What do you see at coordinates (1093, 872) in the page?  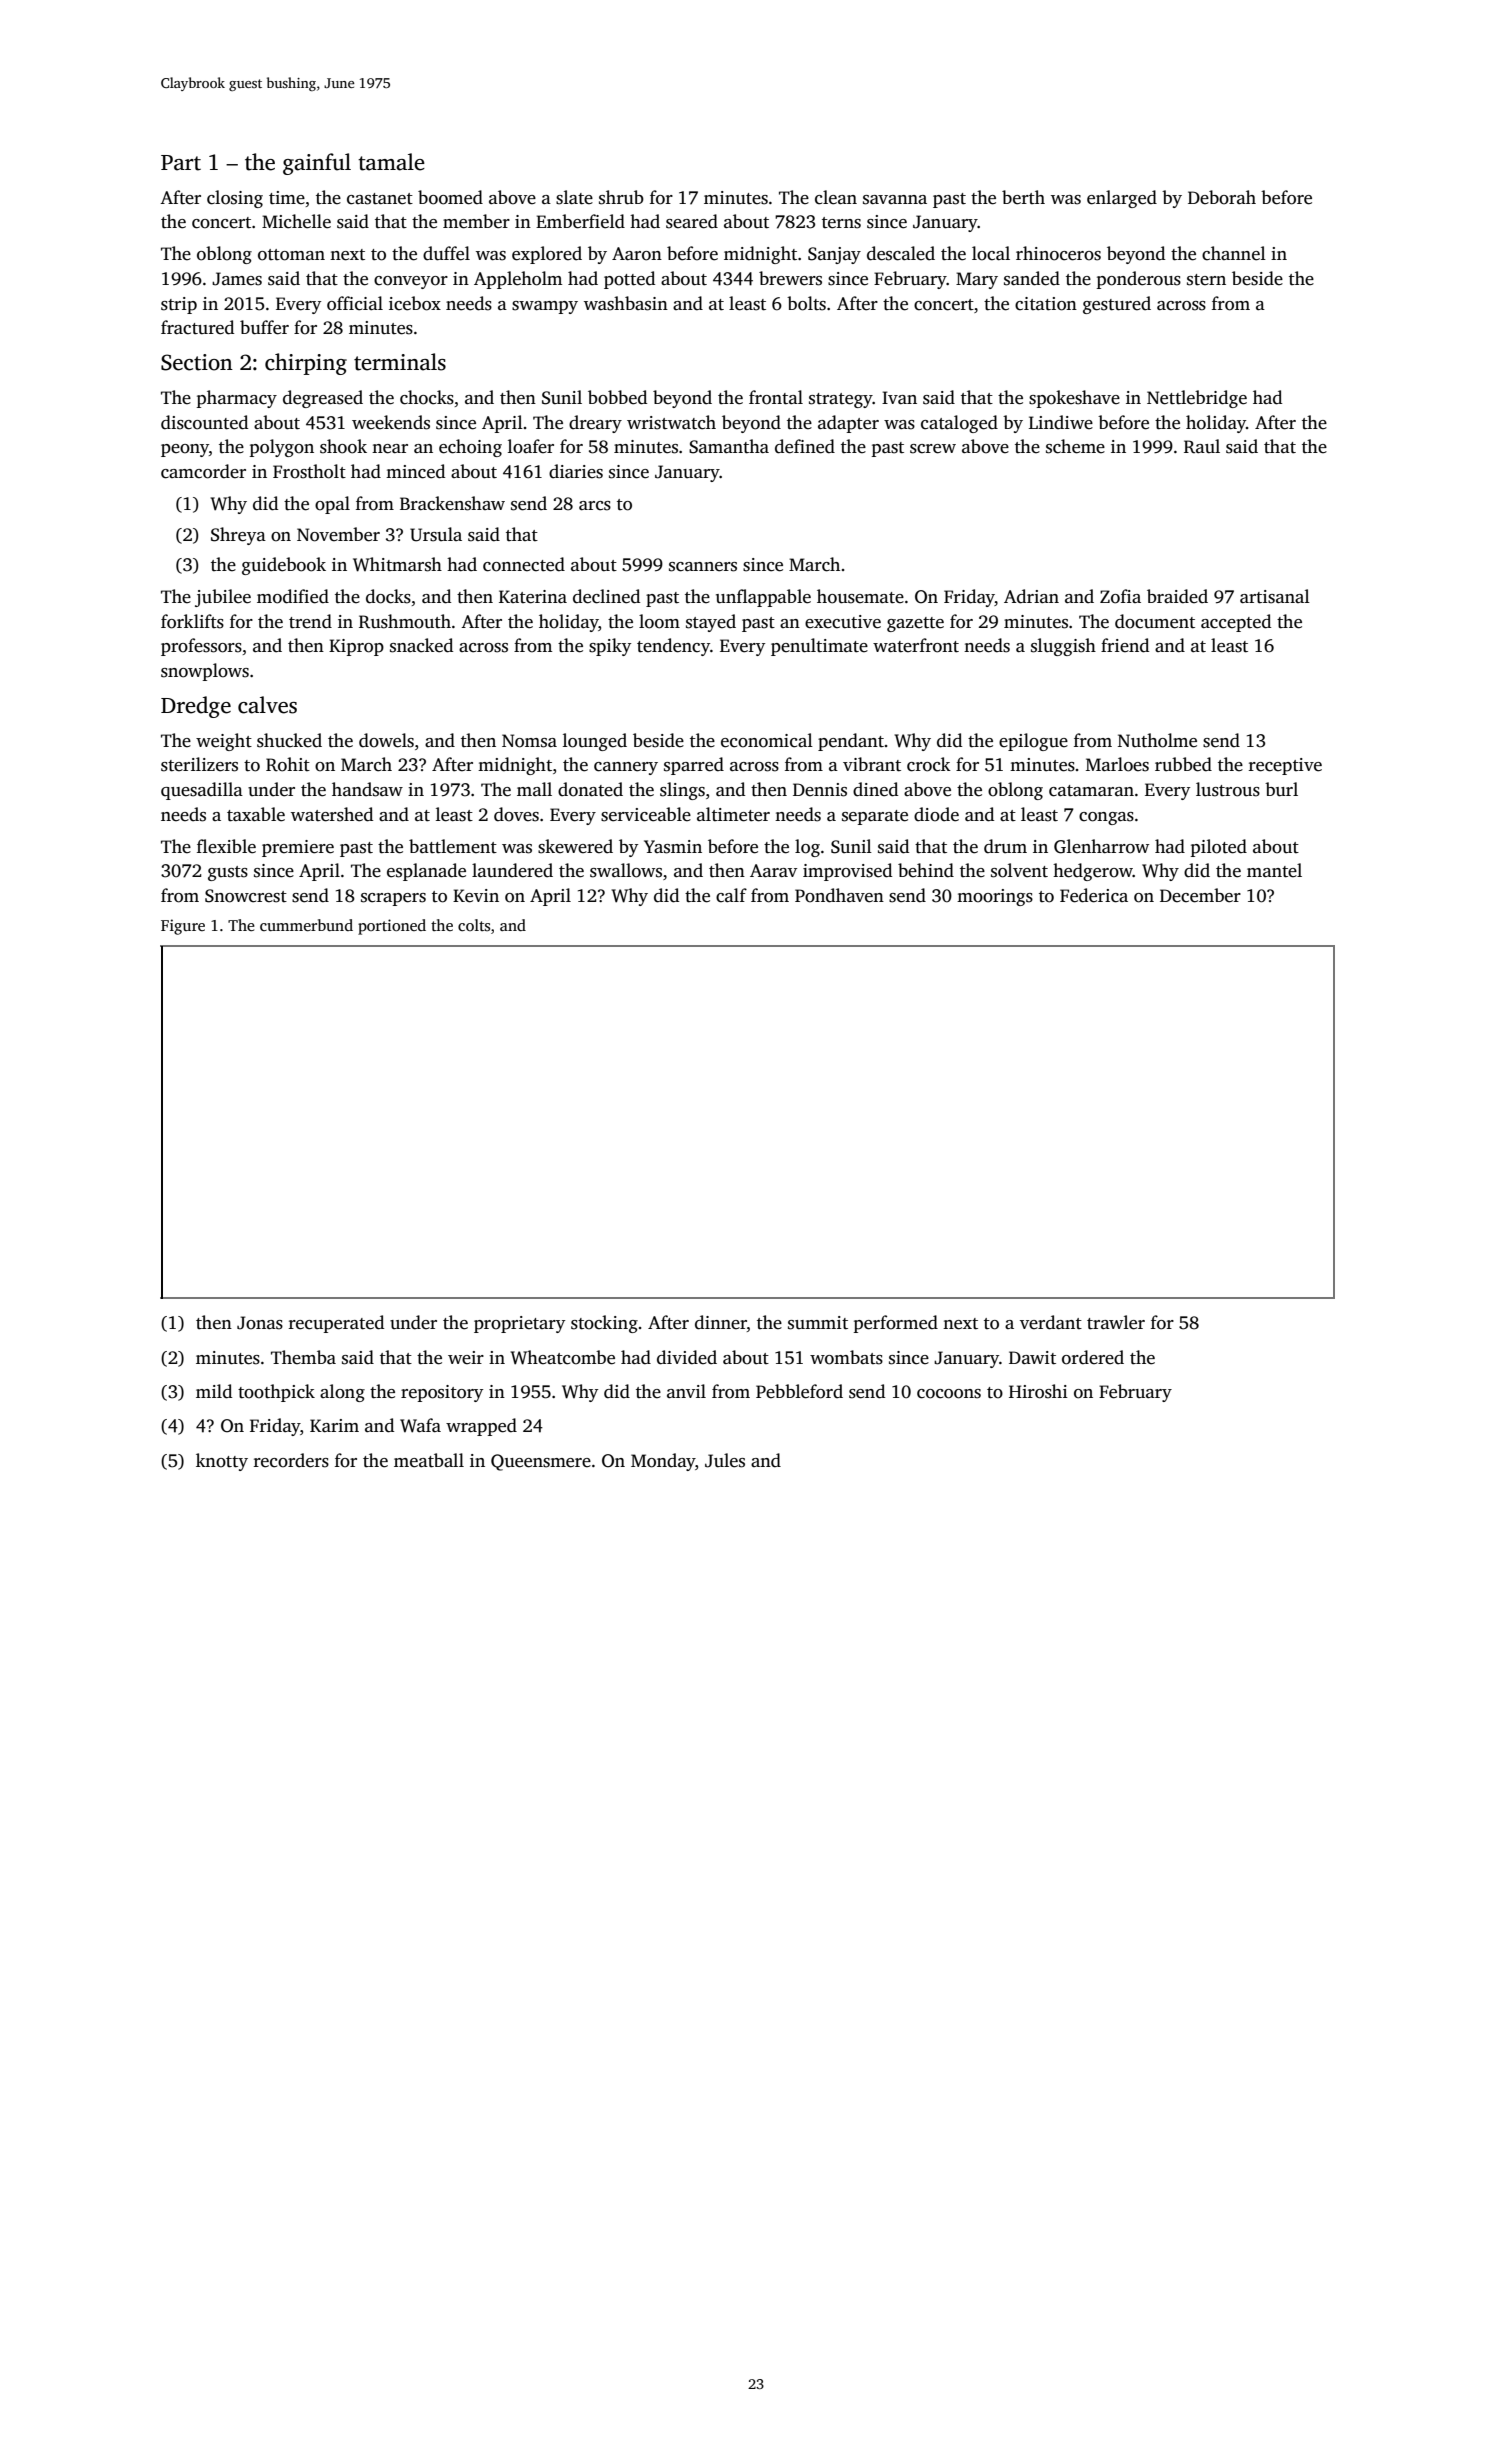 I see `hedgerow` at bounding box center [1093, 872].
